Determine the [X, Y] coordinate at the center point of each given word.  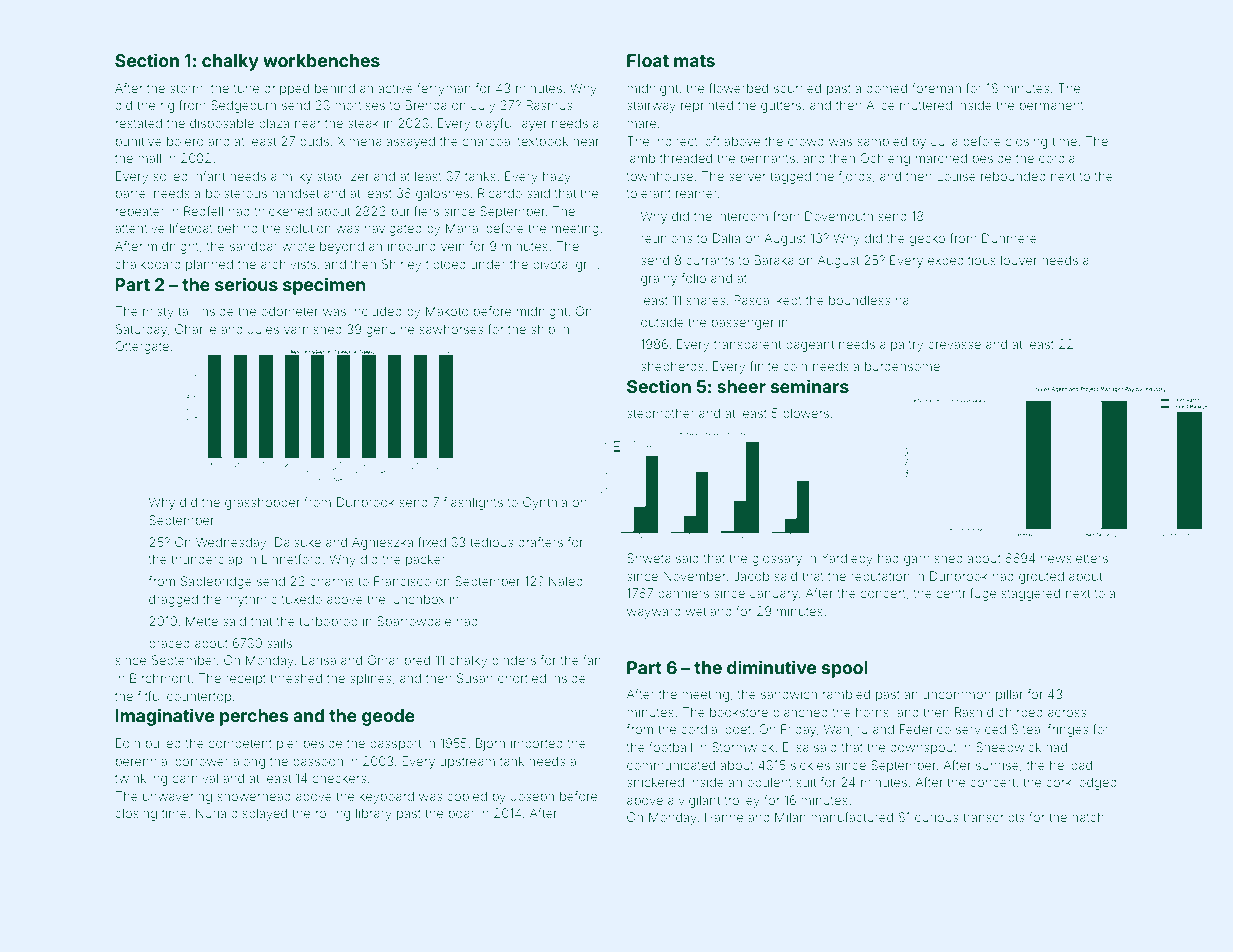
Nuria [211, 813]
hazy [557, 177]
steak [363, 123]
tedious [491, 542]
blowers [806, 413]
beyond [342, 247]
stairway [651, 106]
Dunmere [1009, 238]
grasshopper [262, 503]
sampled [882, 142]
